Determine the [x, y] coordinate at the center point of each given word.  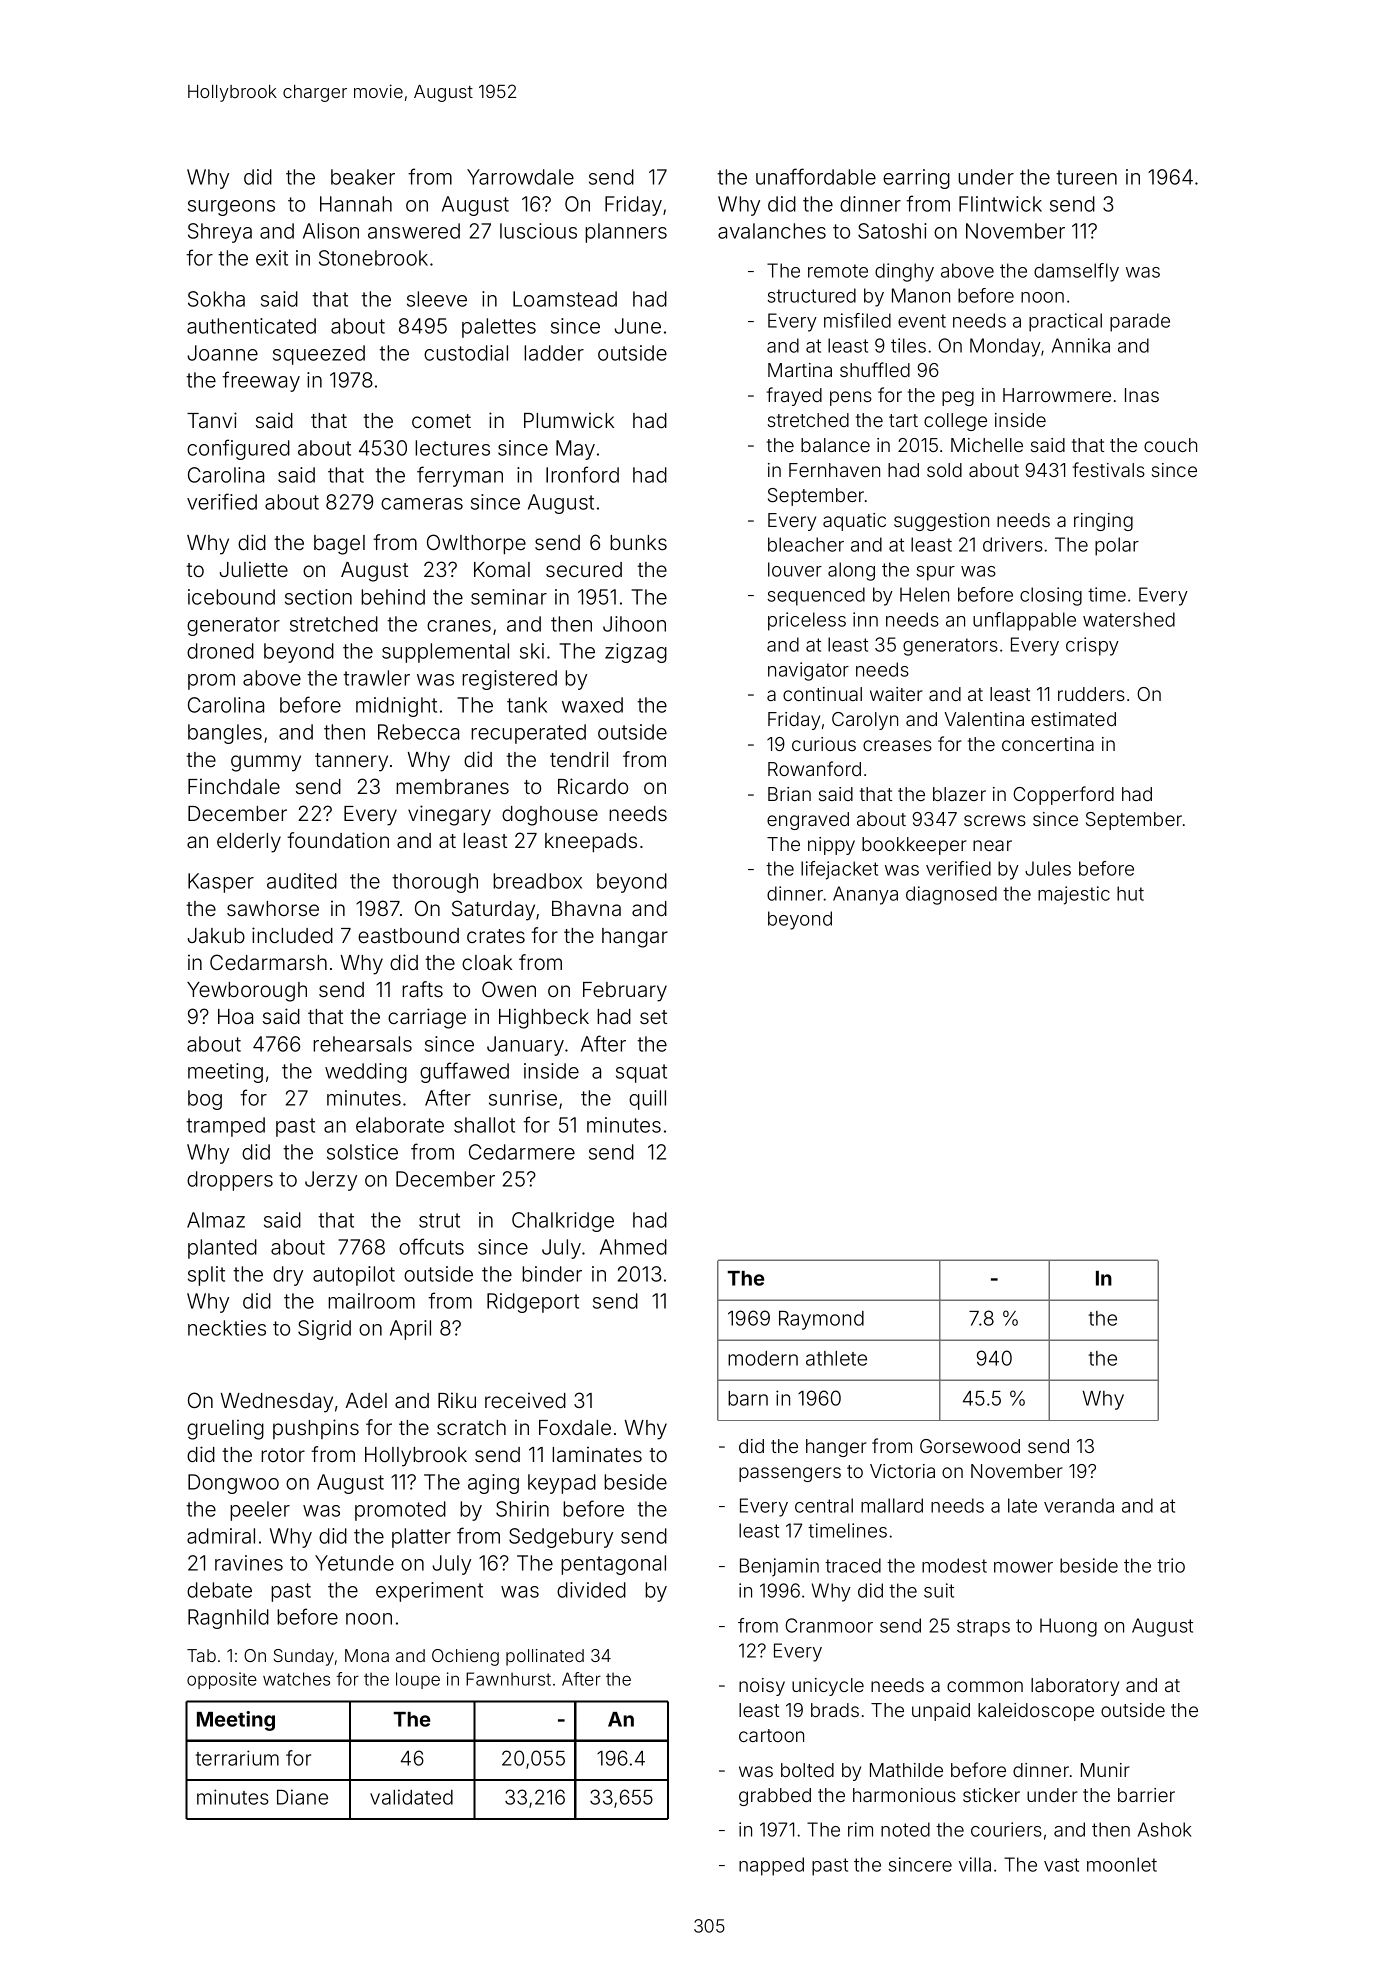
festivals [1109, 469]
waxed [592, 705]
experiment [429, 1592]
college [955, 422]
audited [302, 881]
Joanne [222, 353]
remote [838, 271]
